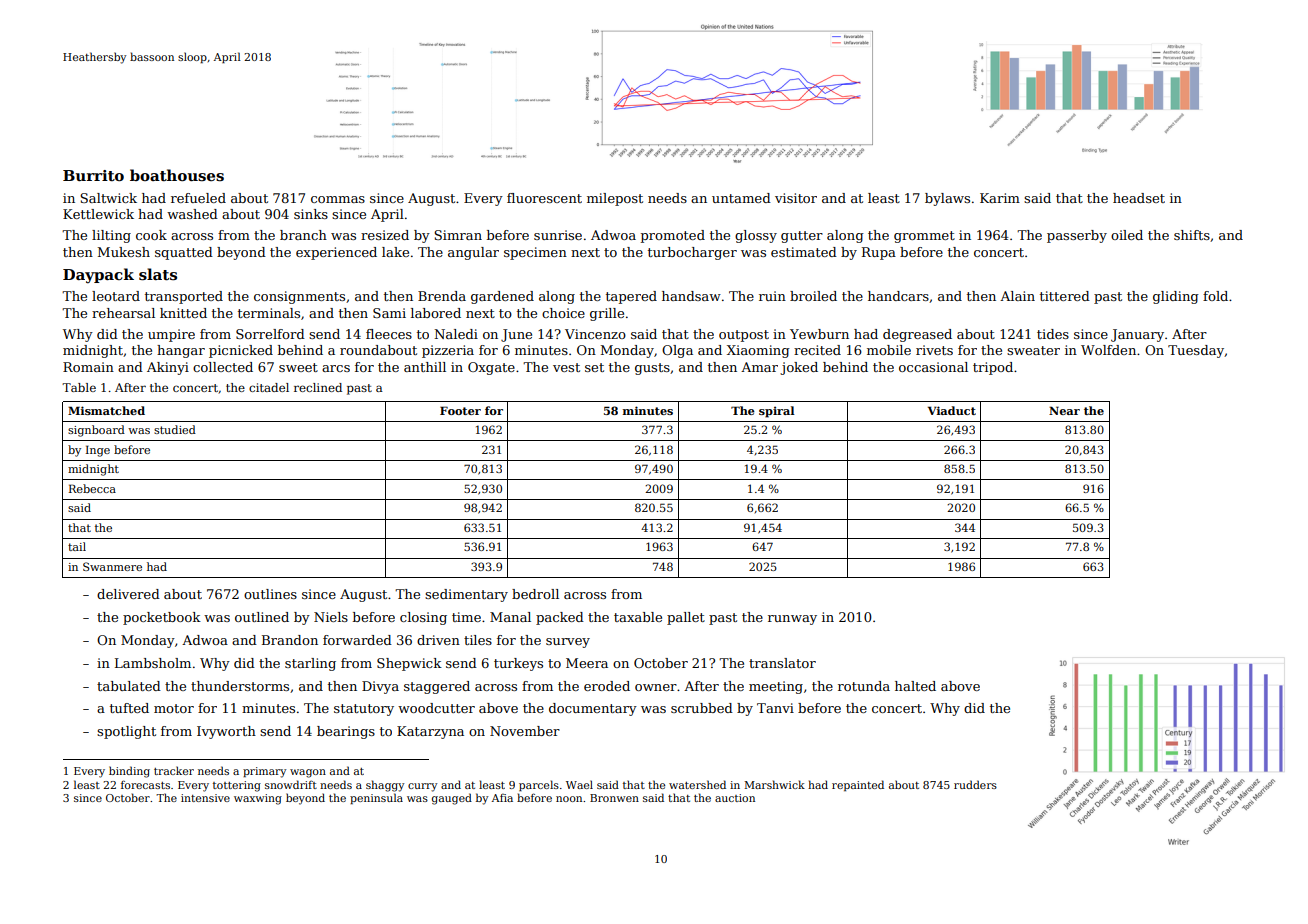  Describe the element at coordinates (792, 620) in the screenshot. I see `runway` at that location.
